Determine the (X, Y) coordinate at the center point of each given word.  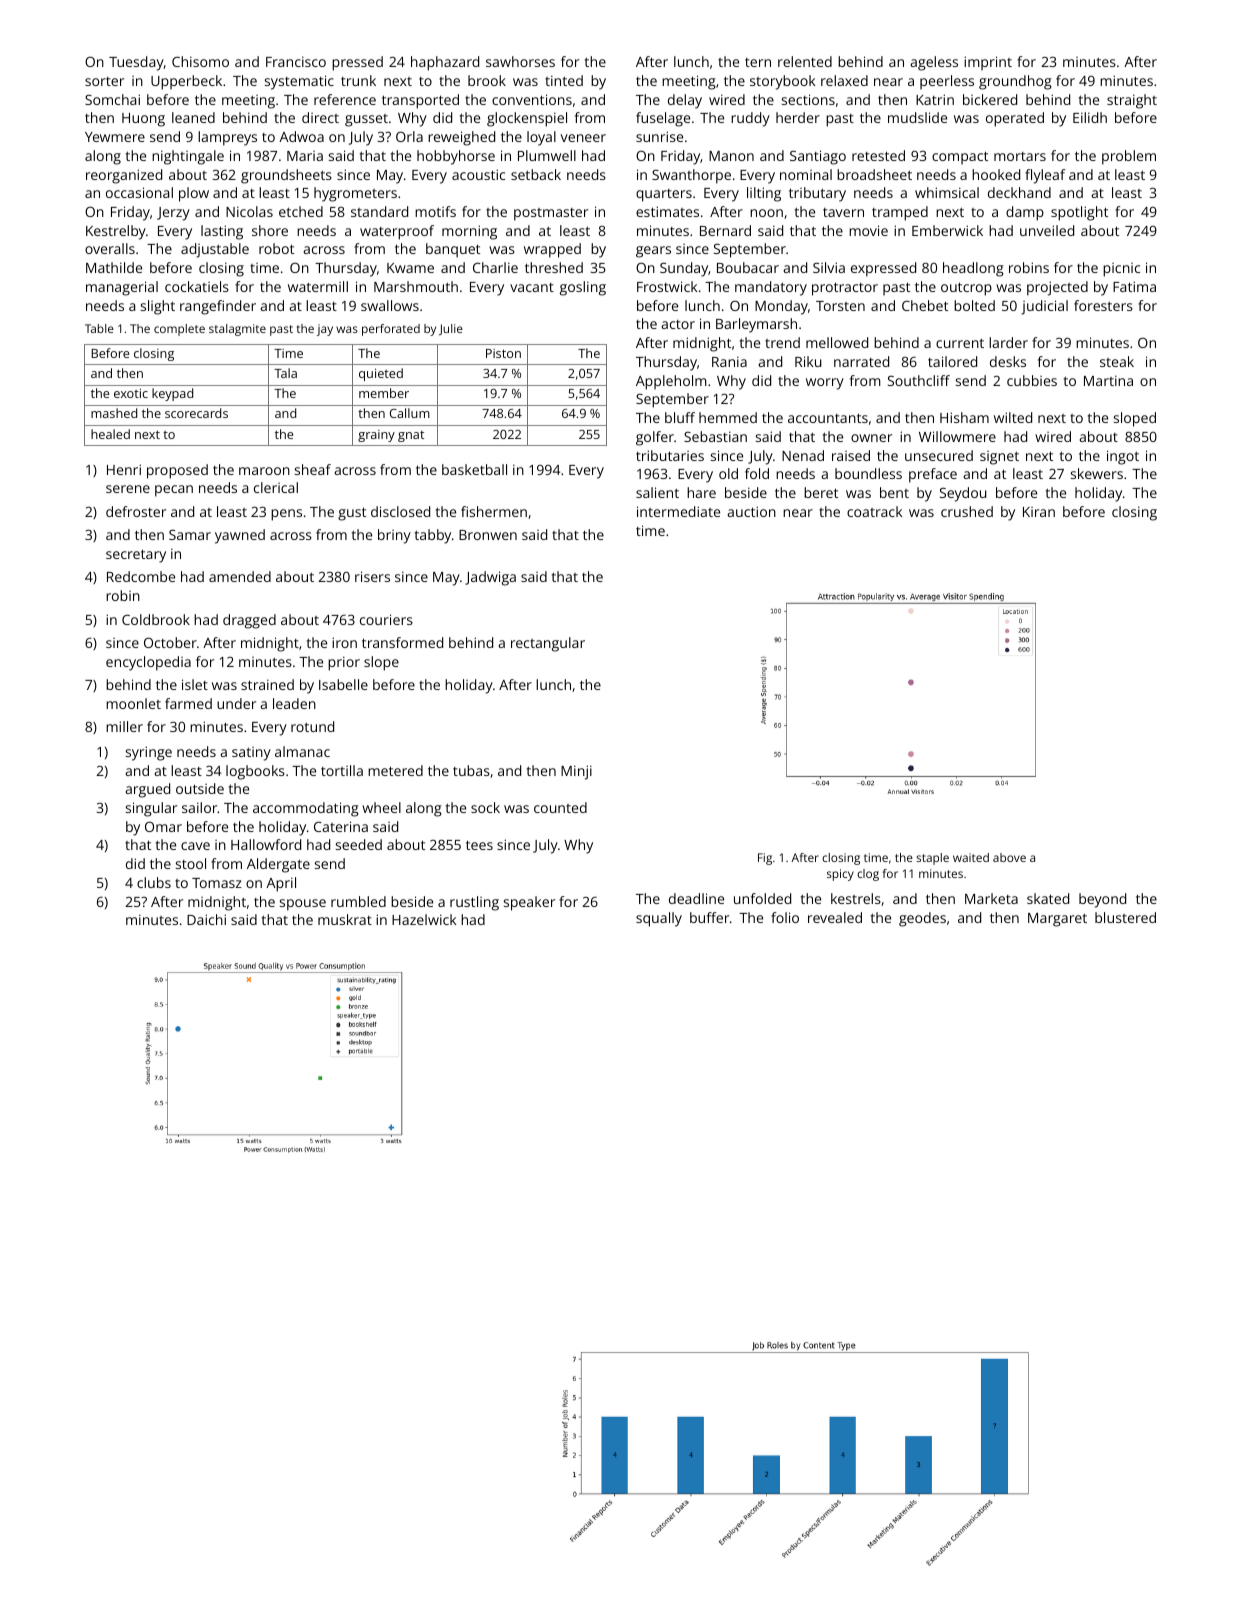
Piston (503, 353)
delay (685, 101)
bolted (974, 305)
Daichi (206, 919)
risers (372, 576)
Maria (305, 156)
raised (851, 455)
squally (659, 919)
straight (1132, 101)
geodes (922, 919)
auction (751, 511)
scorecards (196, 413)
